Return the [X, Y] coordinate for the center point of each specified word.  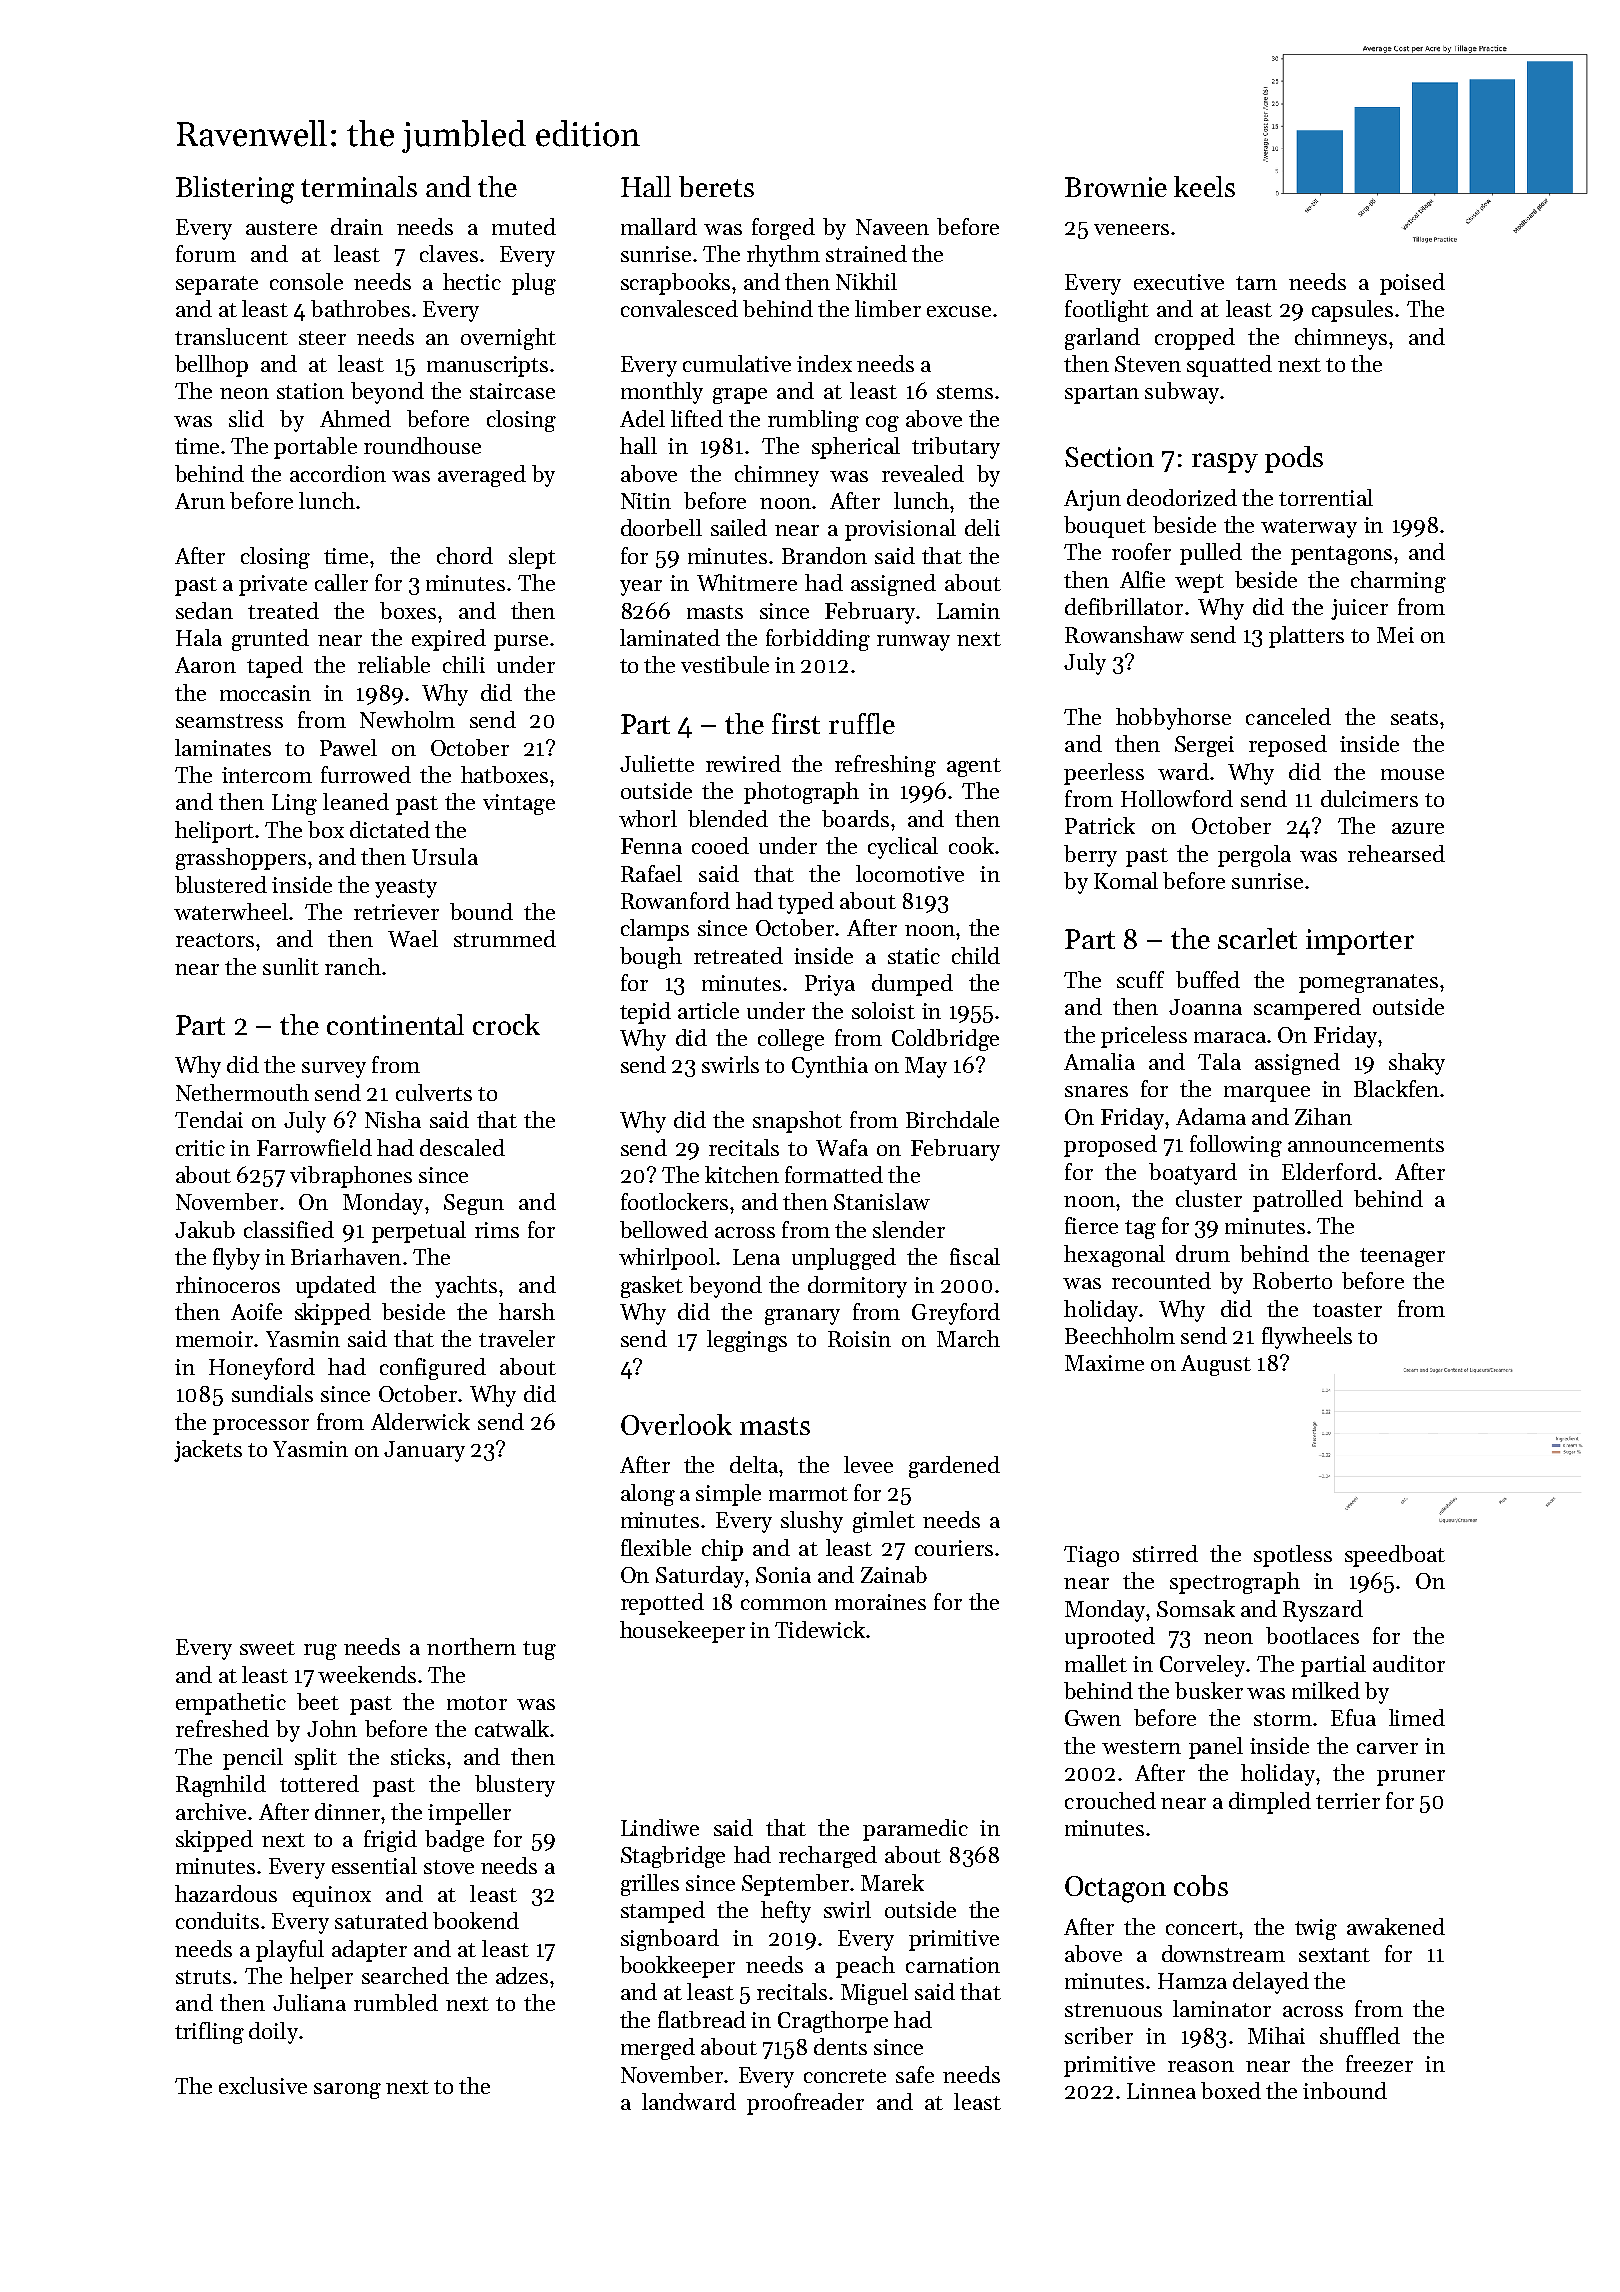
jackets [208, 1451]
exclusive [263, 2085]
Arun [200, 501]
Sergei [1204, 746]
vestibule [725, 664]
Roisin [859, 1339]
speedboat [1395, 1556]
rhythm [783, 256]
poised [1412, 284]
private [273, 585]
